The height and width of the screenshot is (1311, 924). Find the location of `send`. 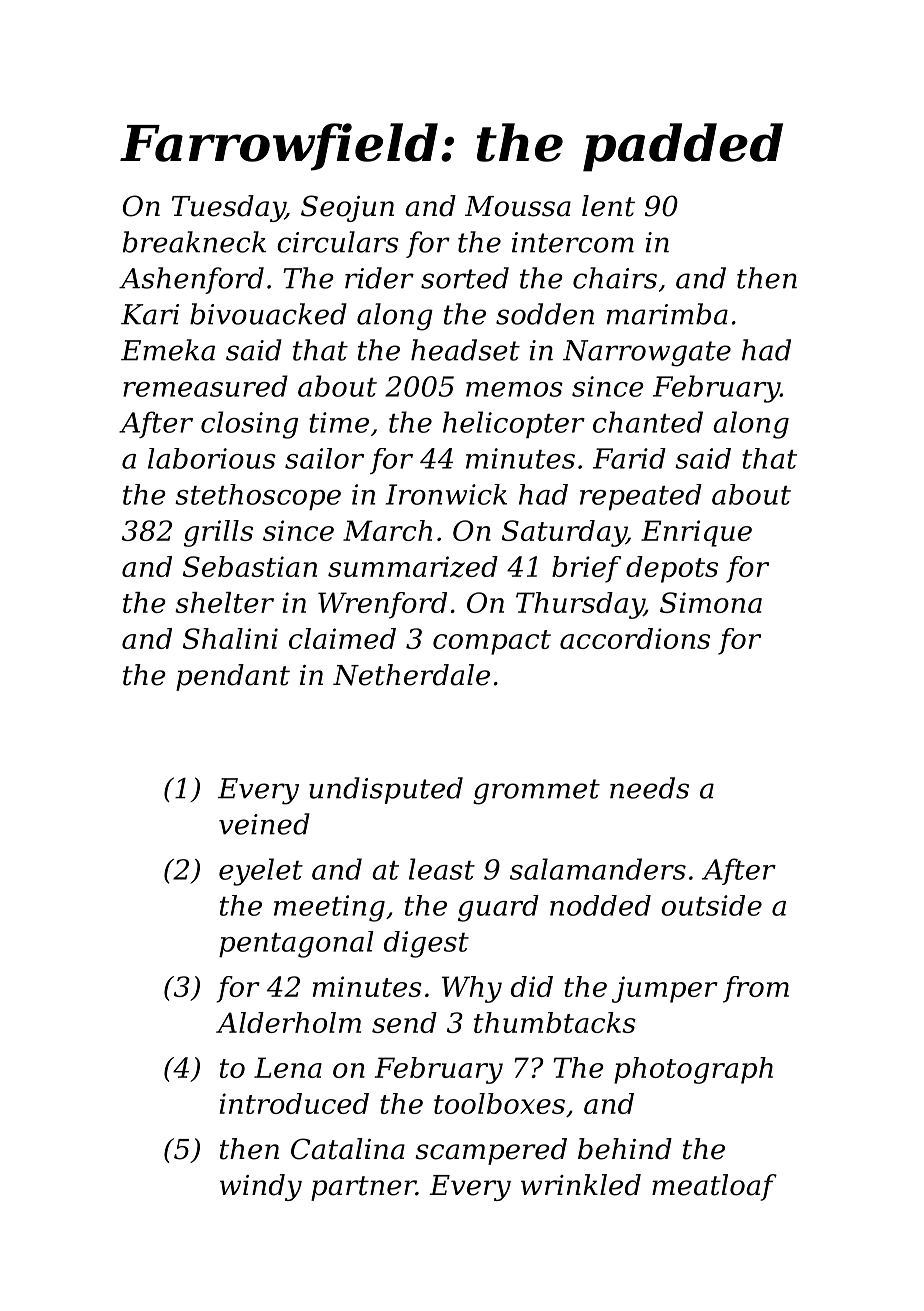

send is located at coordinates (404, 1022).
